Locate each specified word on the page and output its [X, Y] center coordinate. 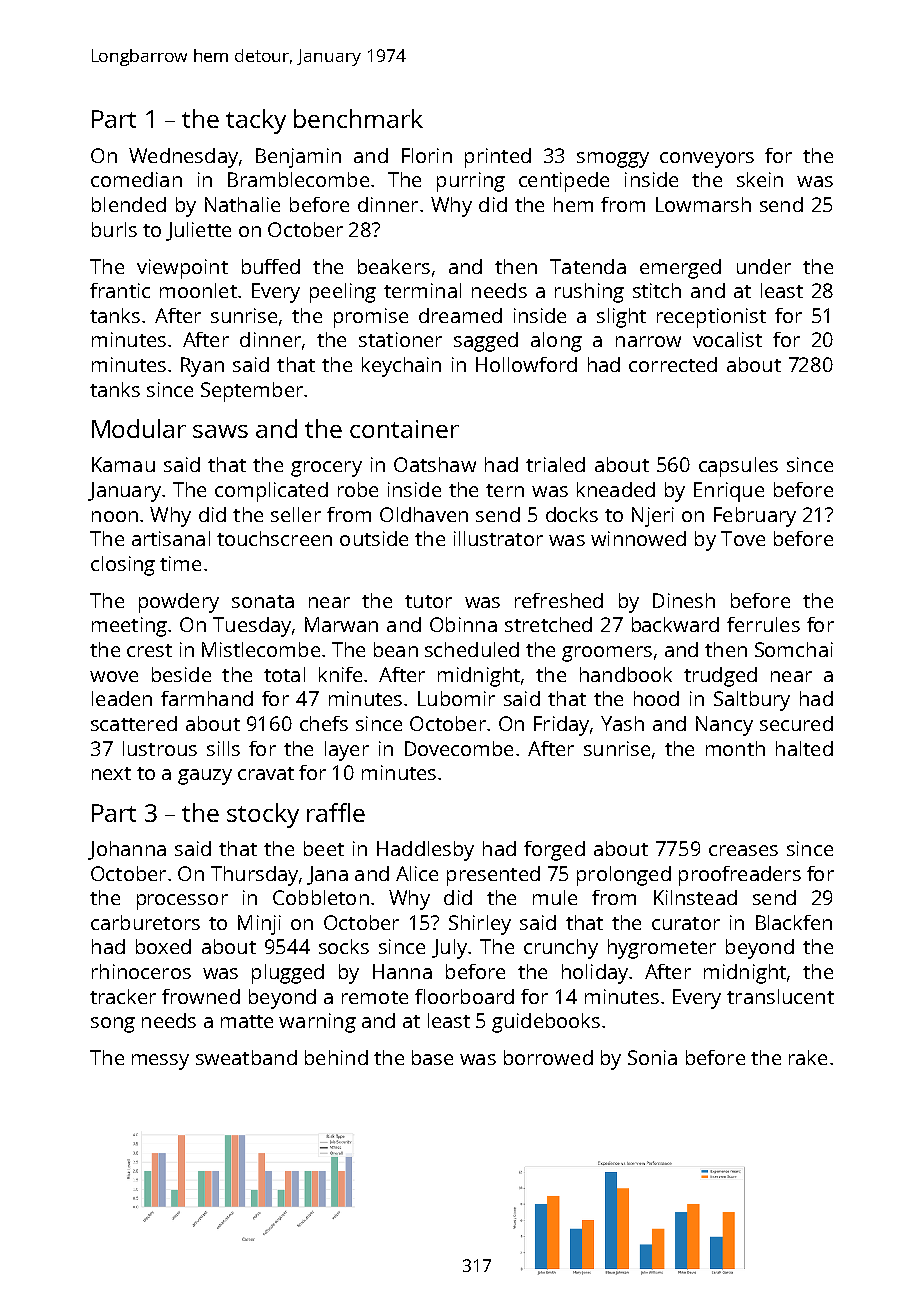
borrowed [548, 1057]
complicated [271, 492]
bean [396, 649]
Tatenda [588, 266]
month [735, 748]
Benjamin [298, 158]
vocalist [727, 339]
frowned [201, 996]
